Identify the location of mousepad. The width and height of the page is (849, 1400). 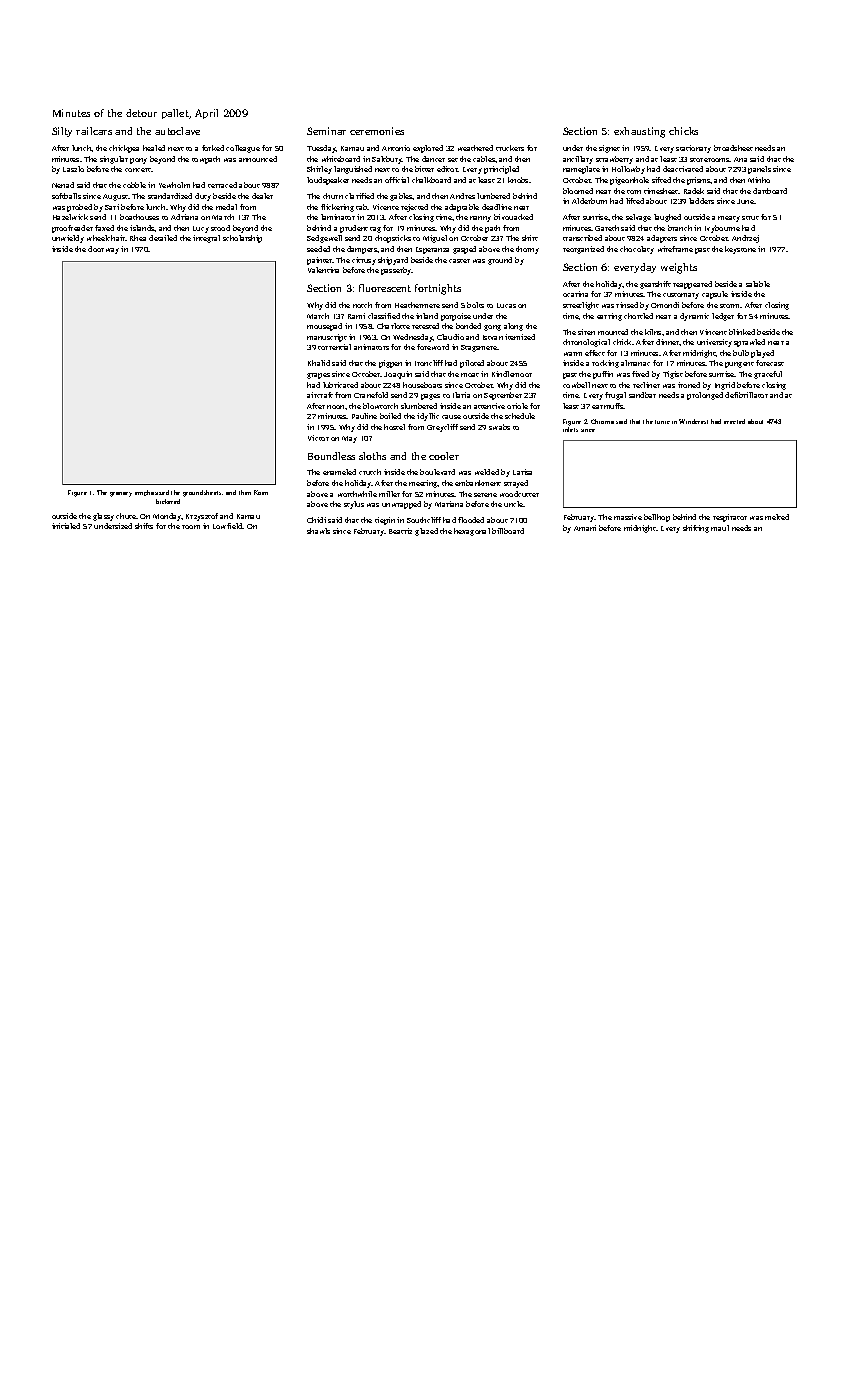
(324, 327).
